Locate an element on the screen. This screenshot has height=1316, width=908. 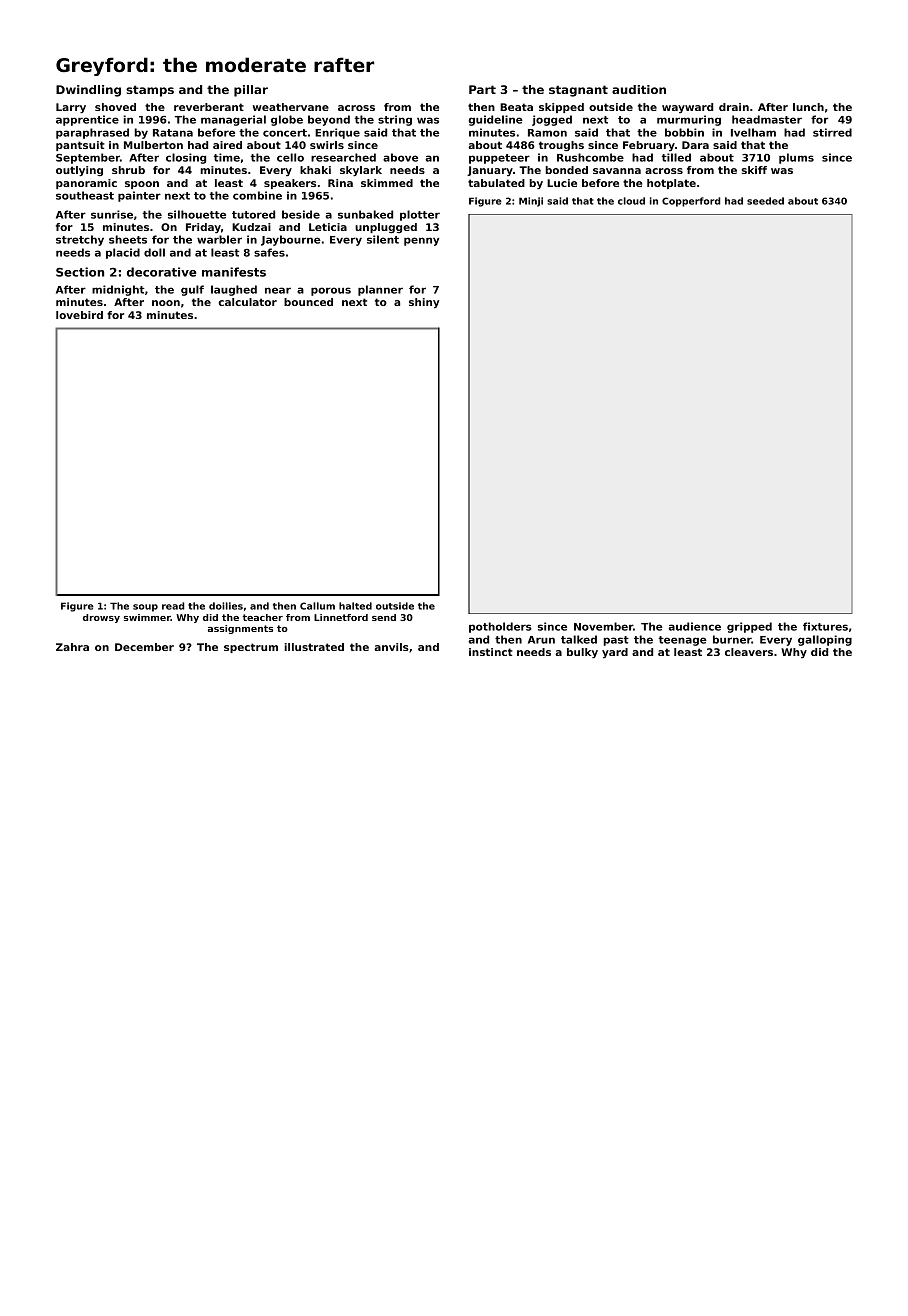
cleavers is located at coordinates (749, 652).
